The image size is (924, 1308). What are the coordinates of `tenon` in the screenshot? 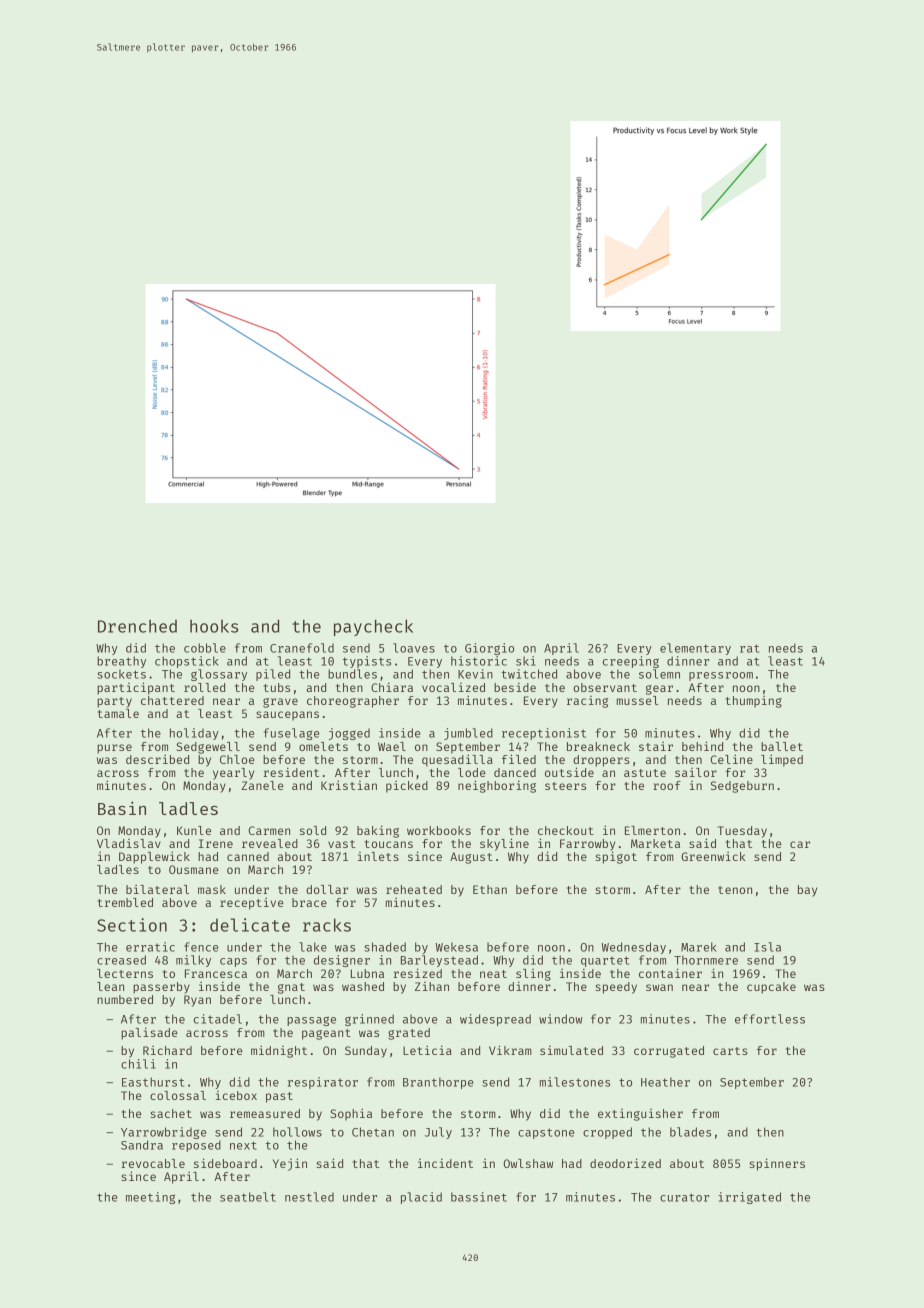 It's located at (735, 890).
